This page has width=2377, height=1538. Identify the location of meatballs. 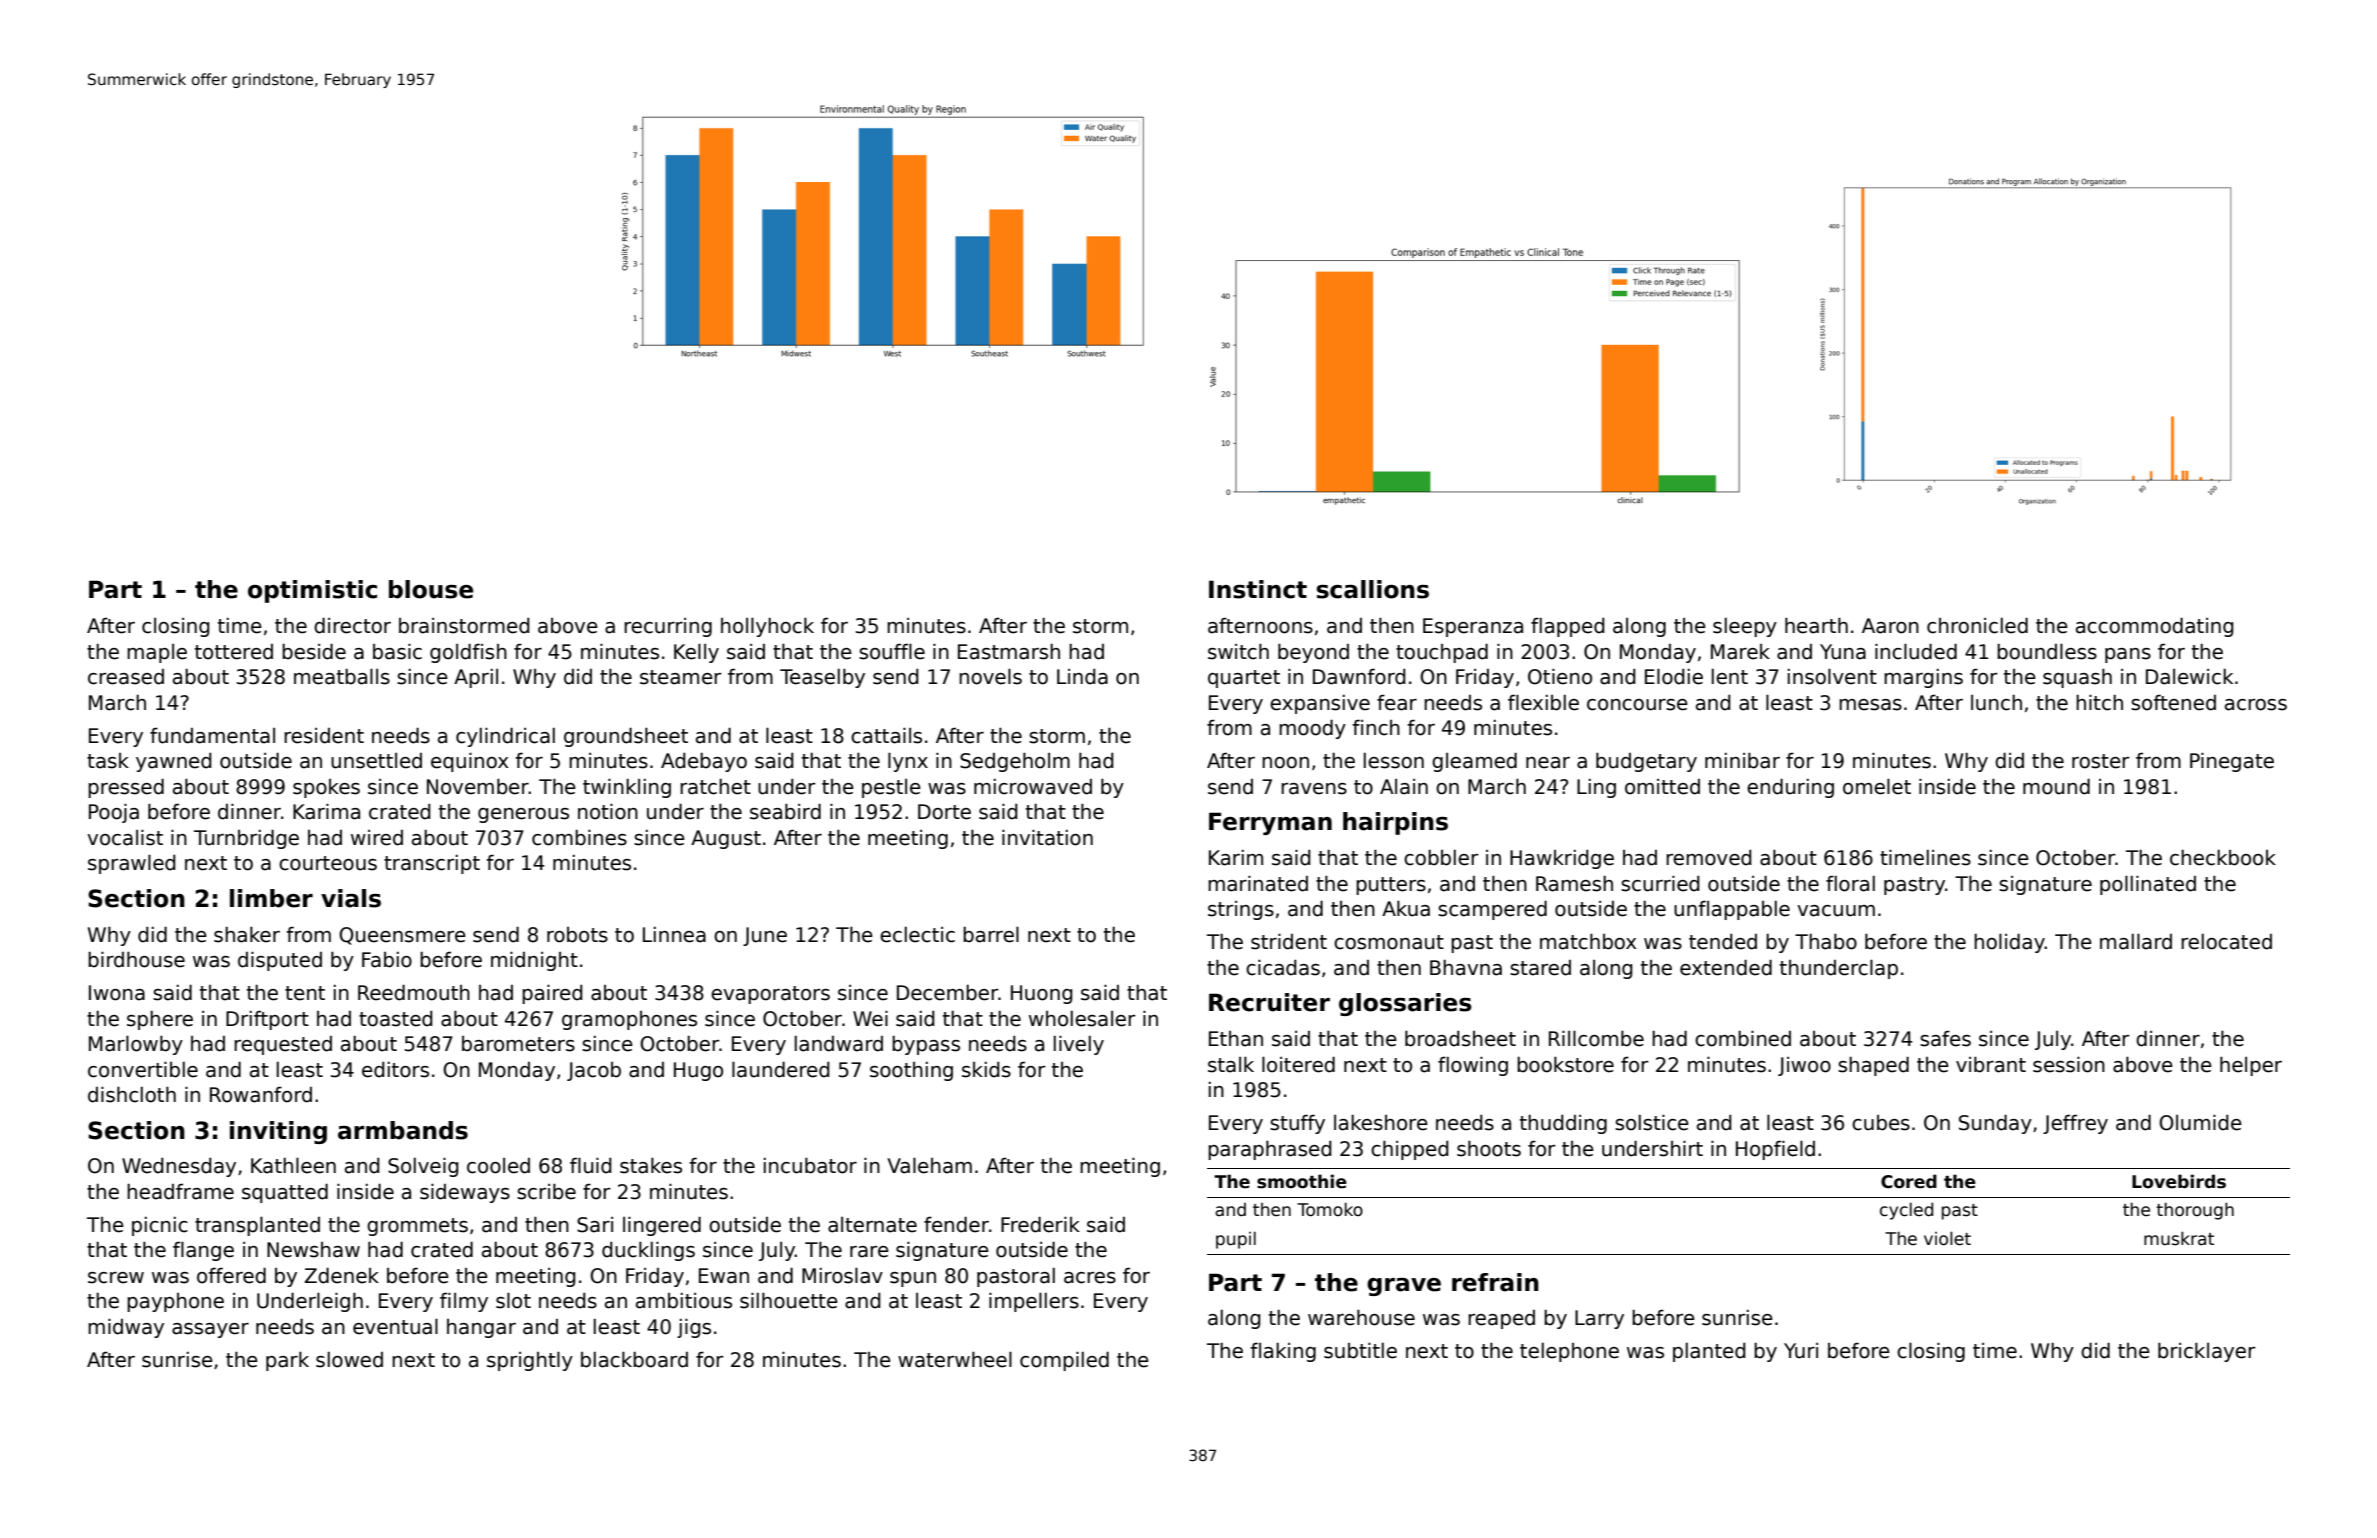
(342, 676).
